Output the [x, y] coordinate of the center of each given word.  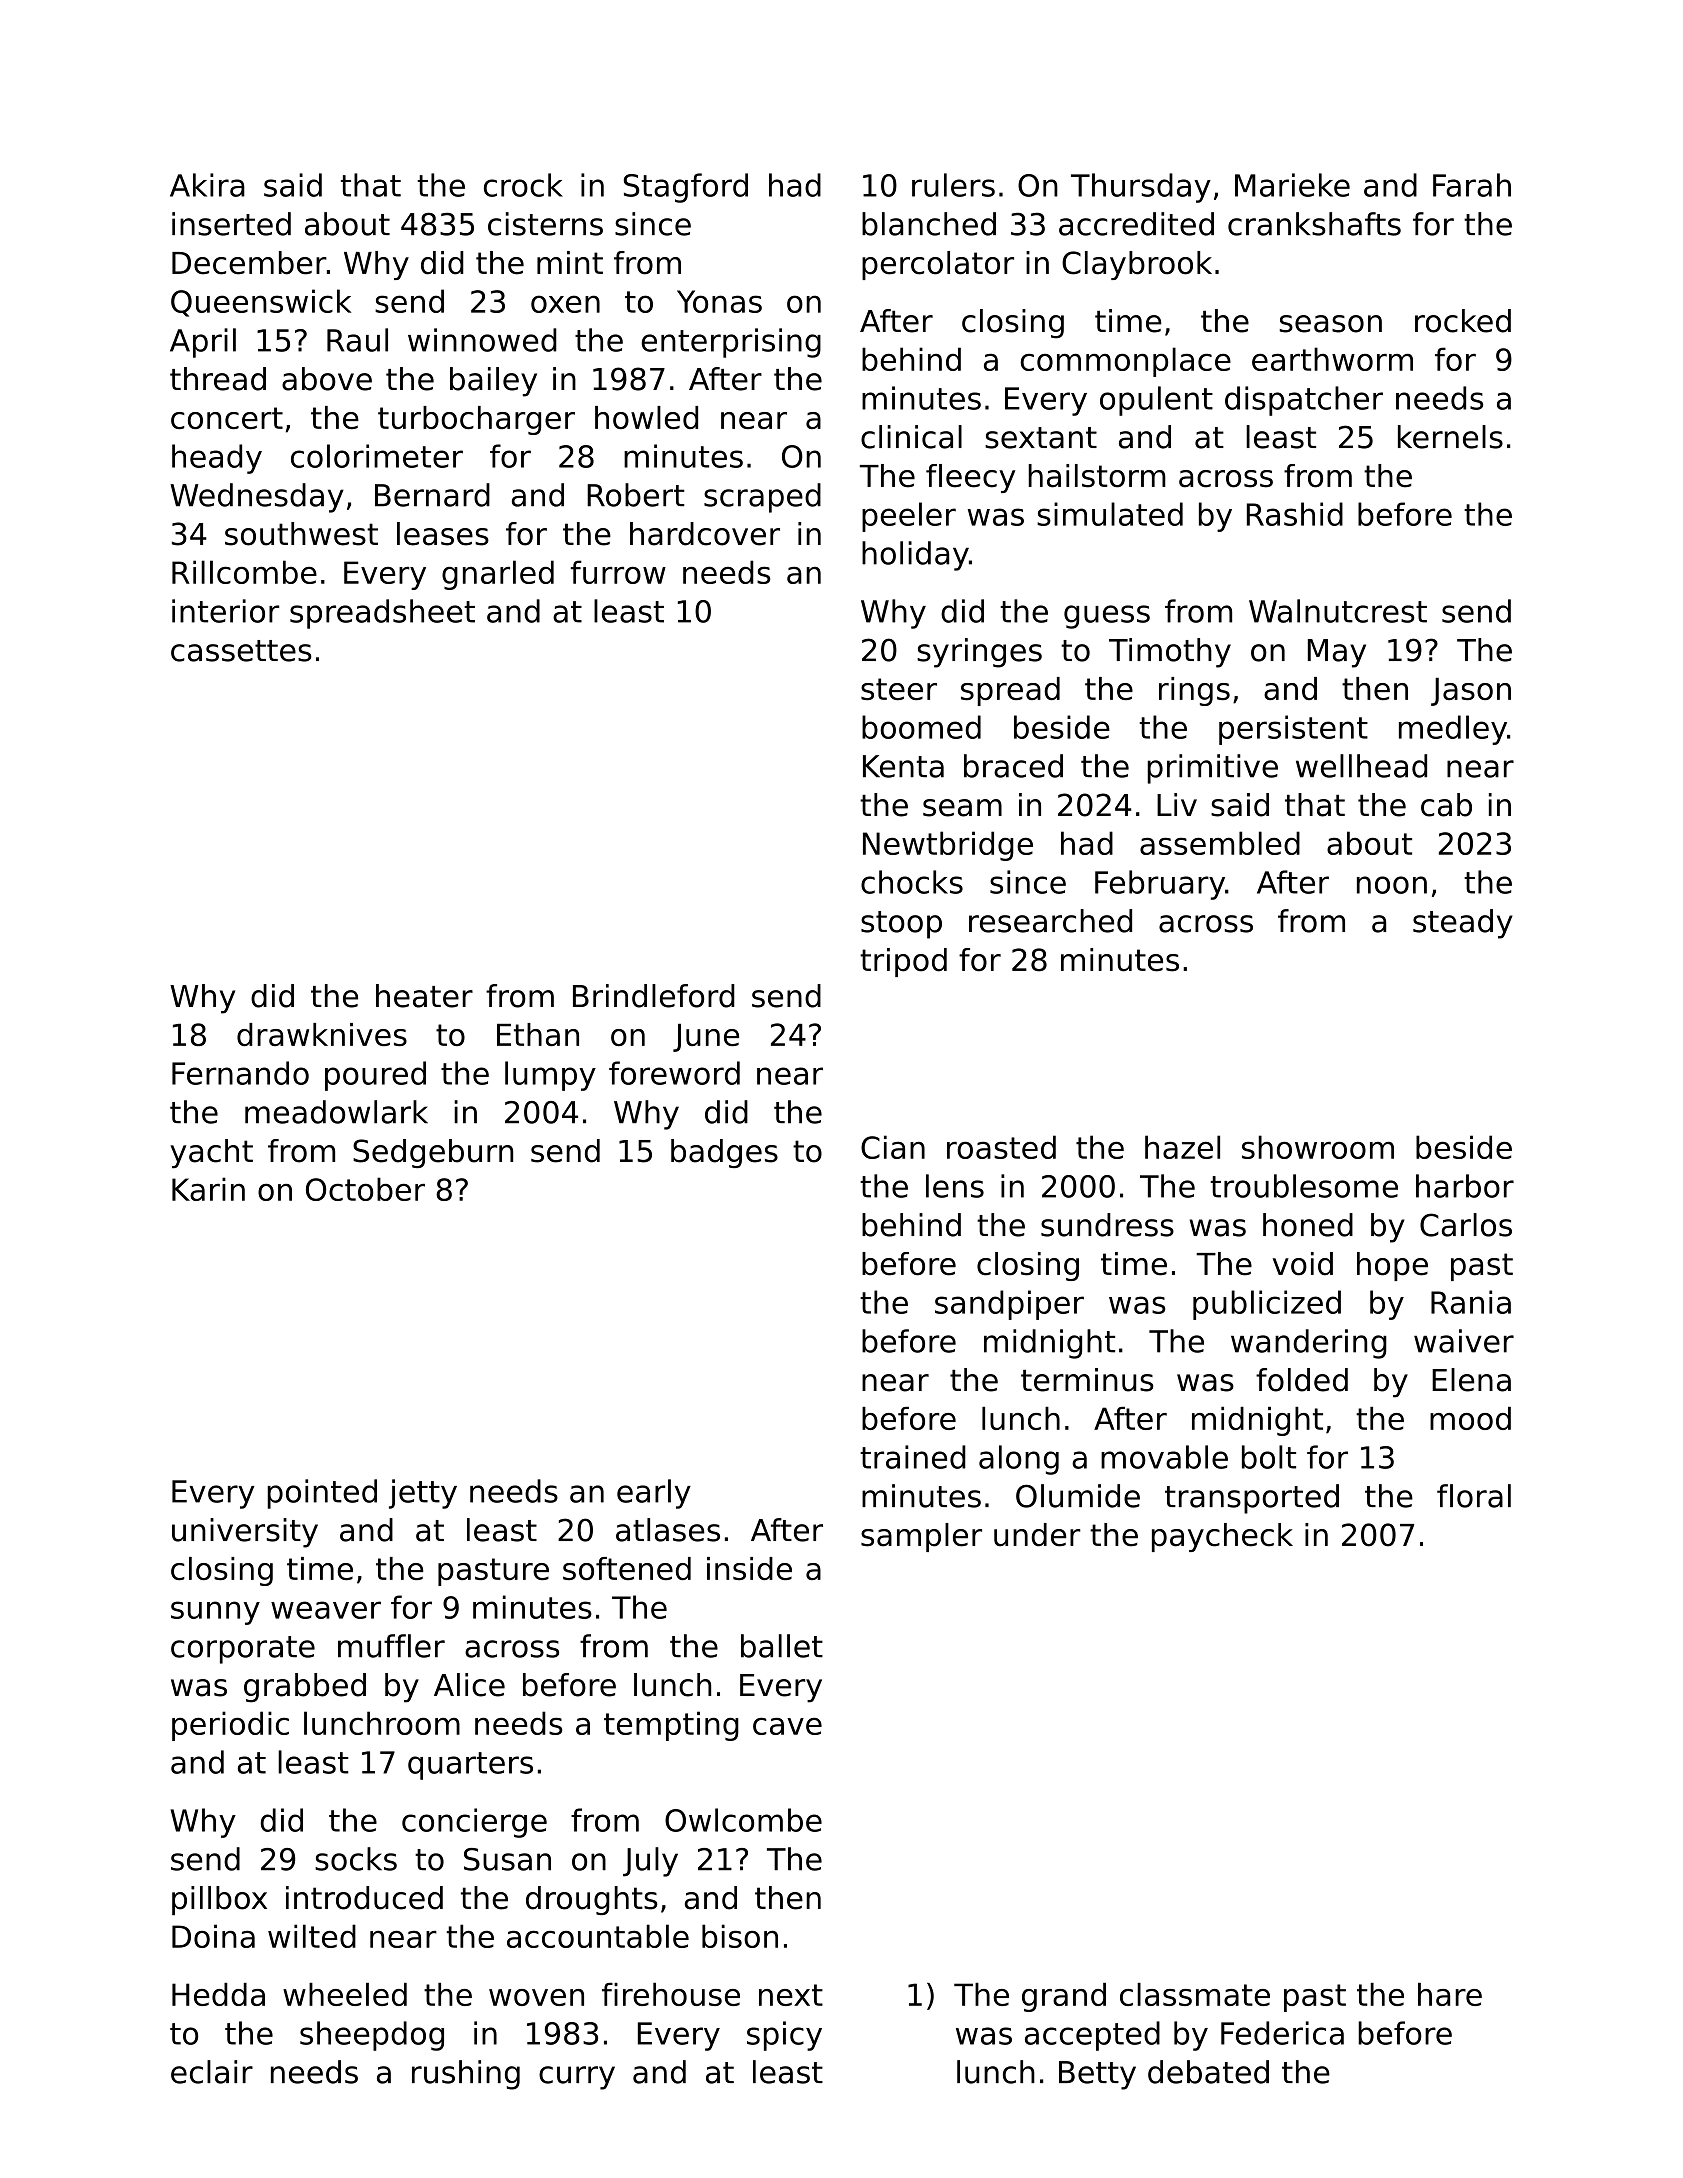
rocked [1463, 321]
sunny [215, 1613]
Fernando [240, 1073]
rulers [953, 185]
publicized [1267, 1305]
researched [1050, 921]
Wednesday [257, 498]
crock [523, 185]
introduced [364, 1898]
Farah [1472, 185]
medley [1453, 730]
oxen [565, 304]
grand [1064, 1997]
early [654, 1494]
